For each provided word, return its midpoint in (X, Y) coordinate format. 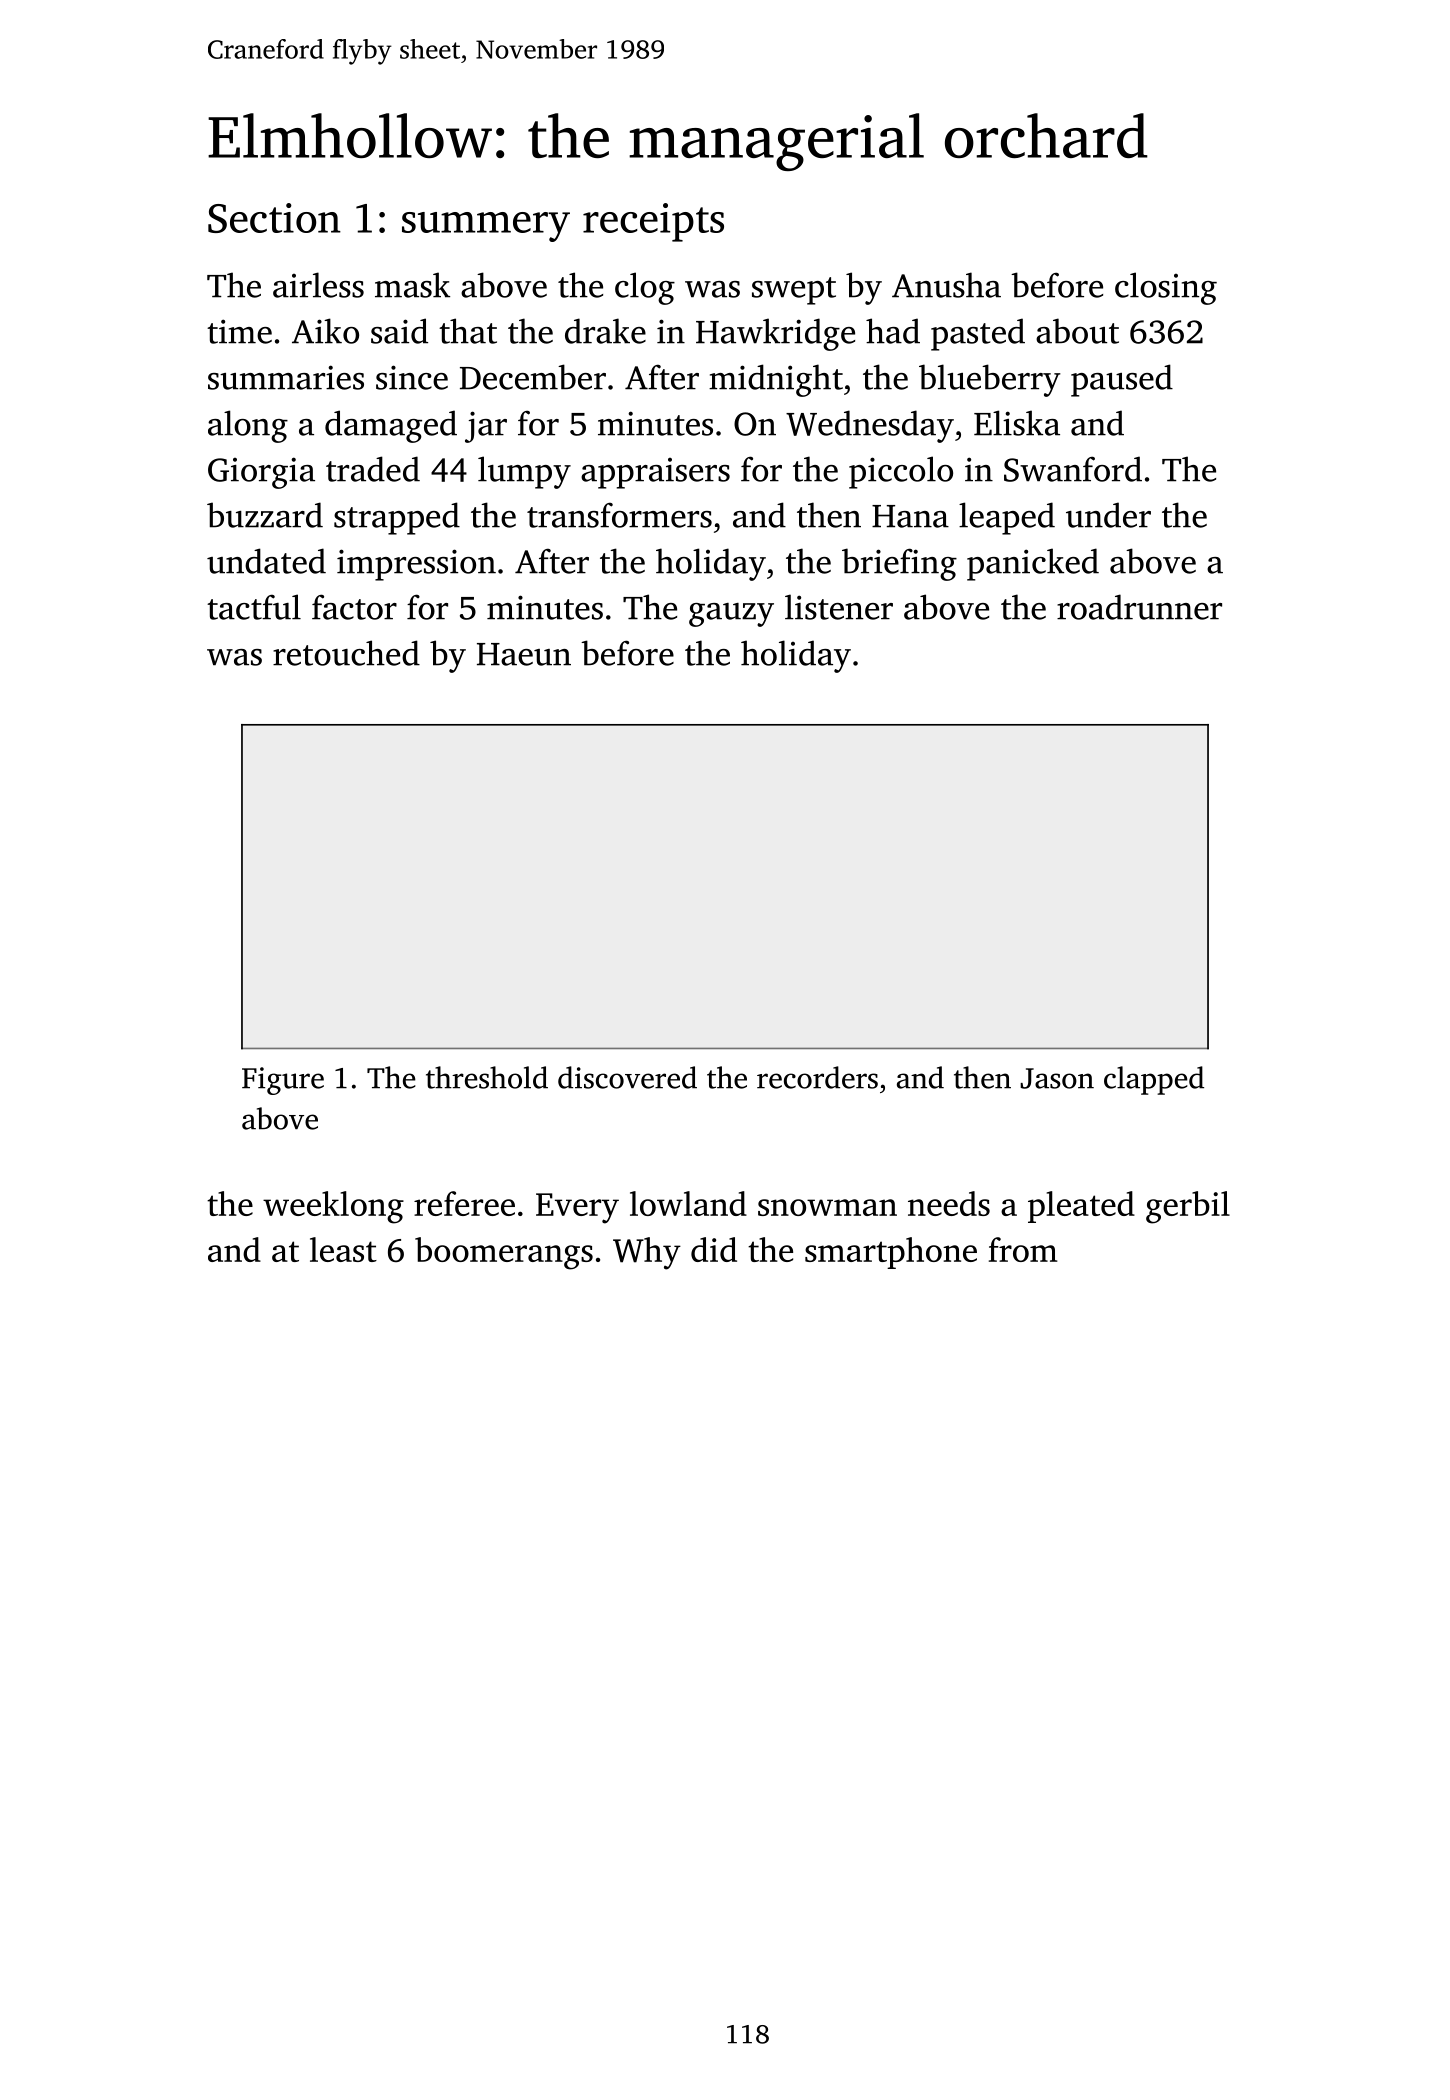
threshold (487, 1077)
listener (839, 607)
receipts (653, 222)
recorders (817, 1077)
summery (486, 227)
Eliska (1017, 423)
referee (464, 1203)
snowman (827, 1207)
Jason (1057, 1078)
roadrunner (1139, 607)
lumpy (524, 472)
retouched (346, 653)
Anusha (946, 285)
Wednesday (870, 426)
